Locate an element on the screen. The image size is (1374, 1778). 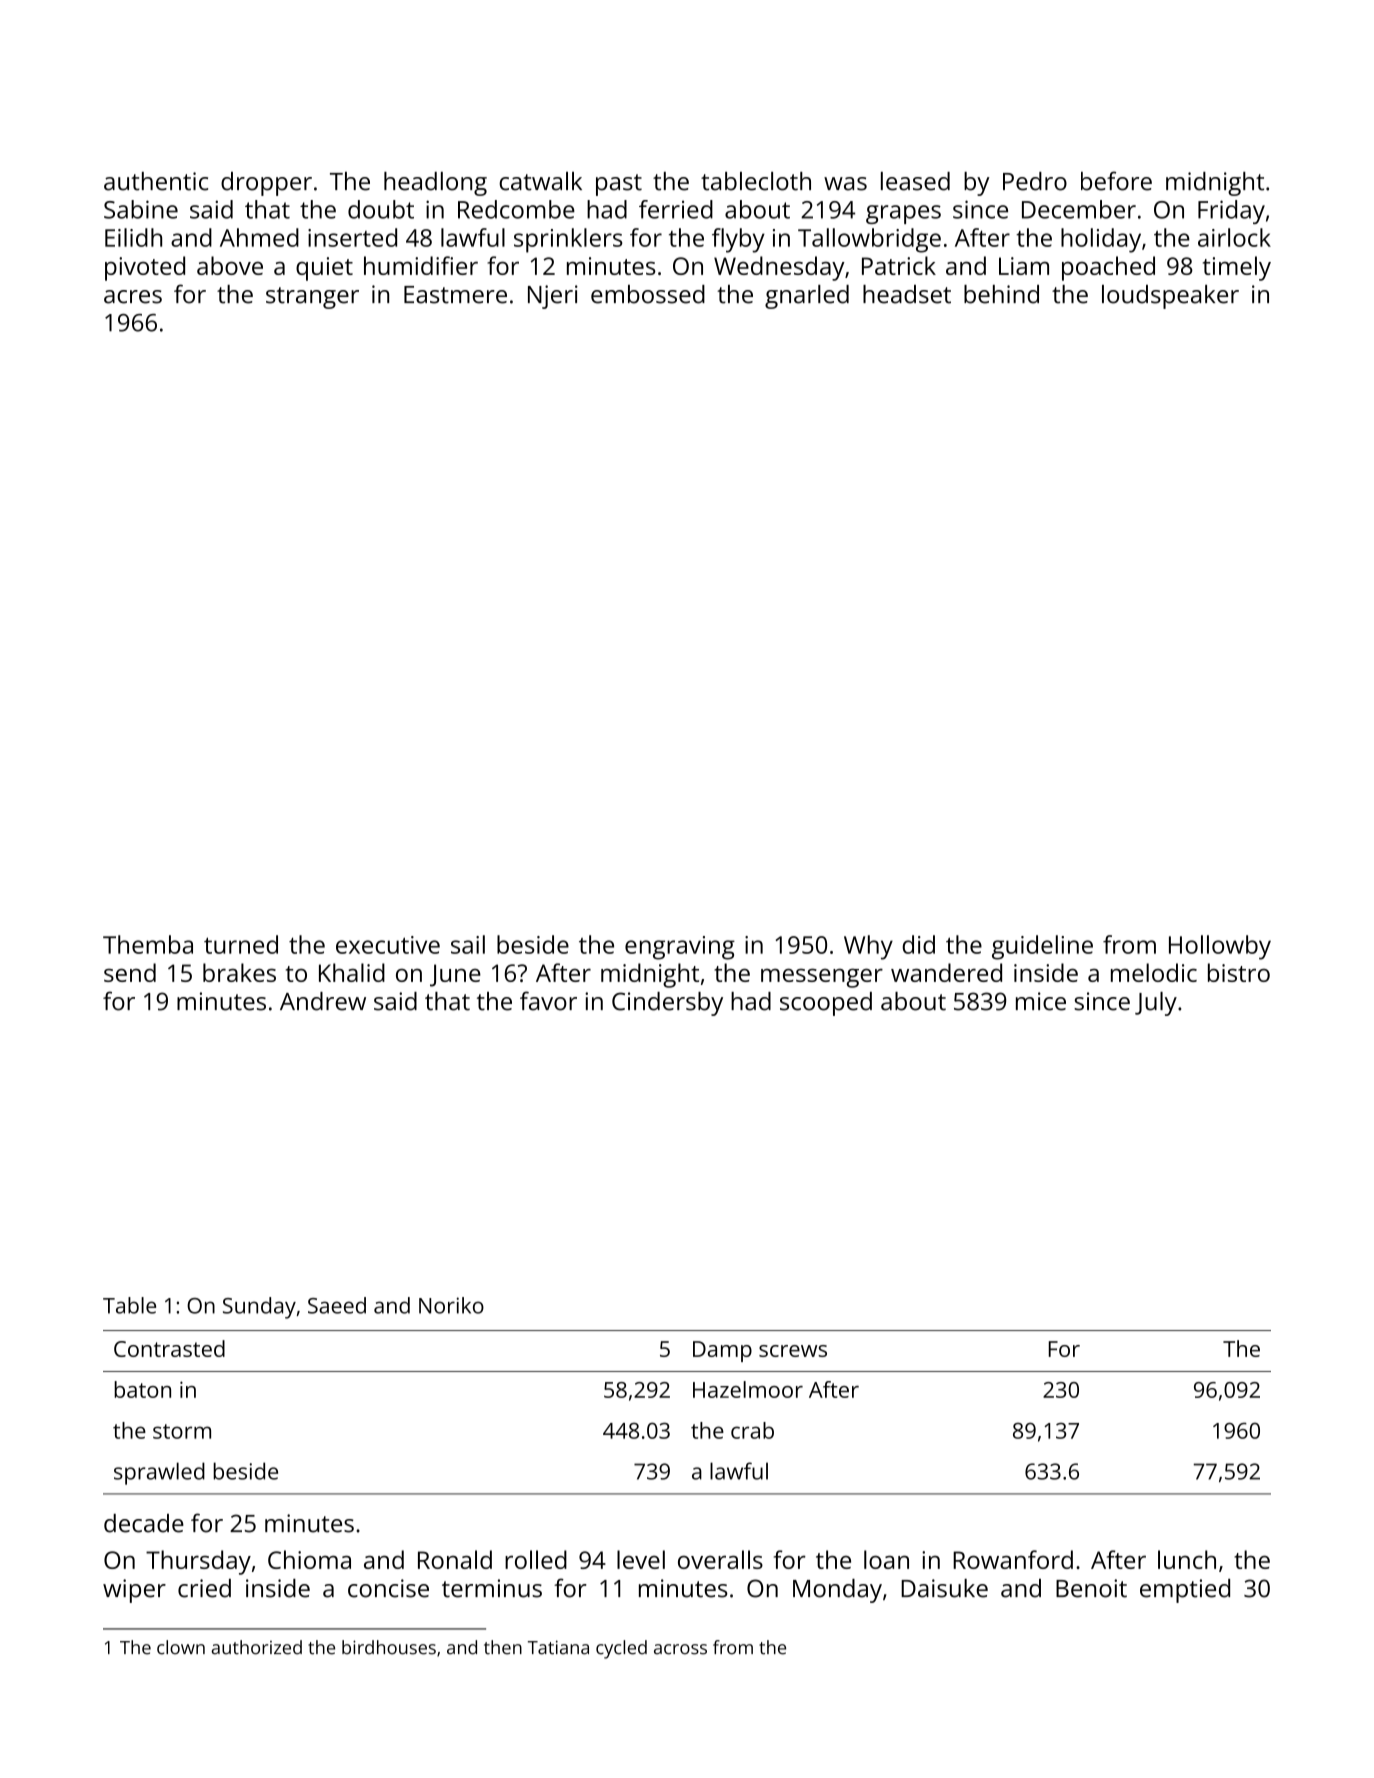
crab is located at coordinates (752, 1430).
